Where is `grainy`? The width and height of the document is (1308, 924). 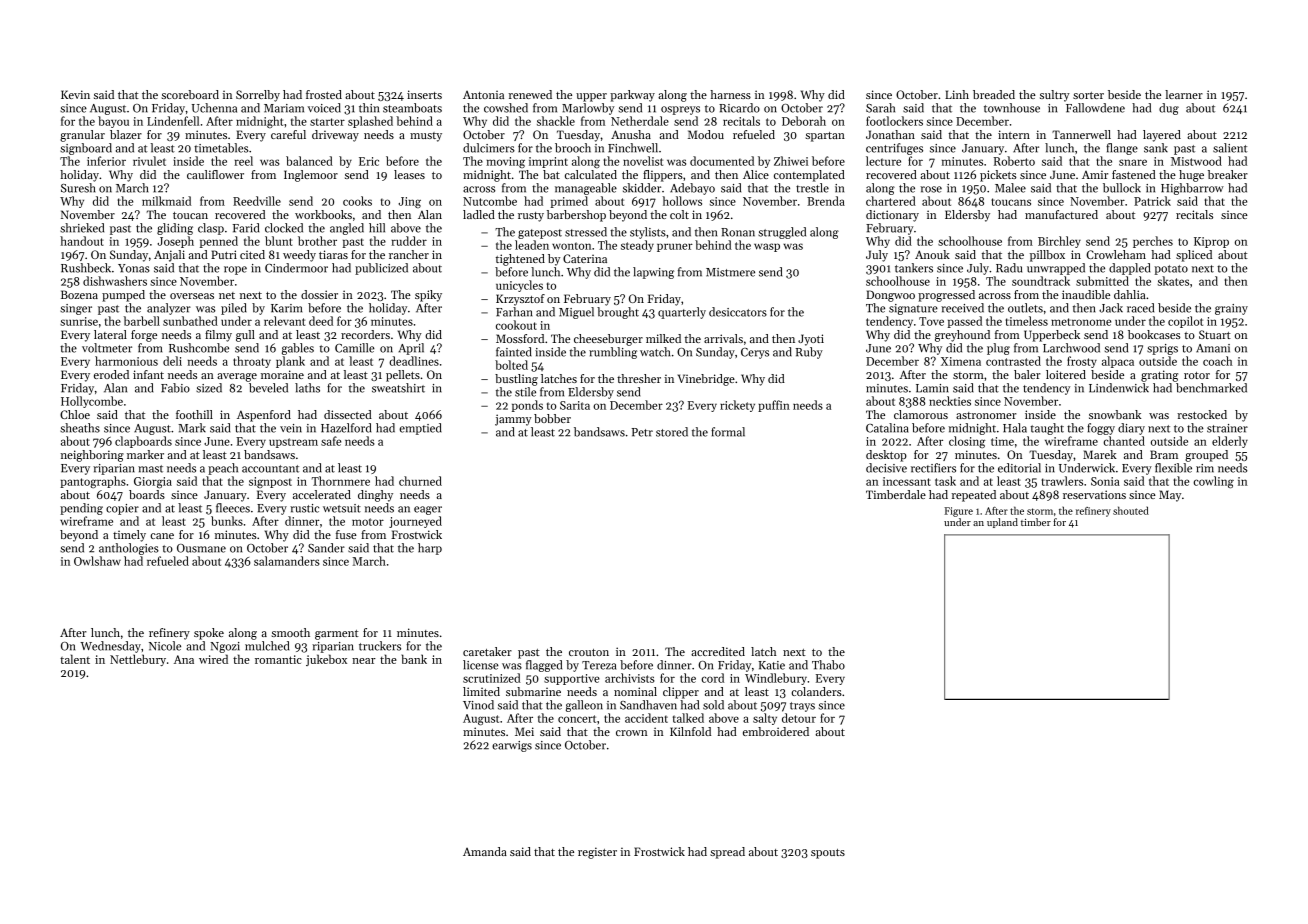 grainy is located at coordinates (1231, 309).
